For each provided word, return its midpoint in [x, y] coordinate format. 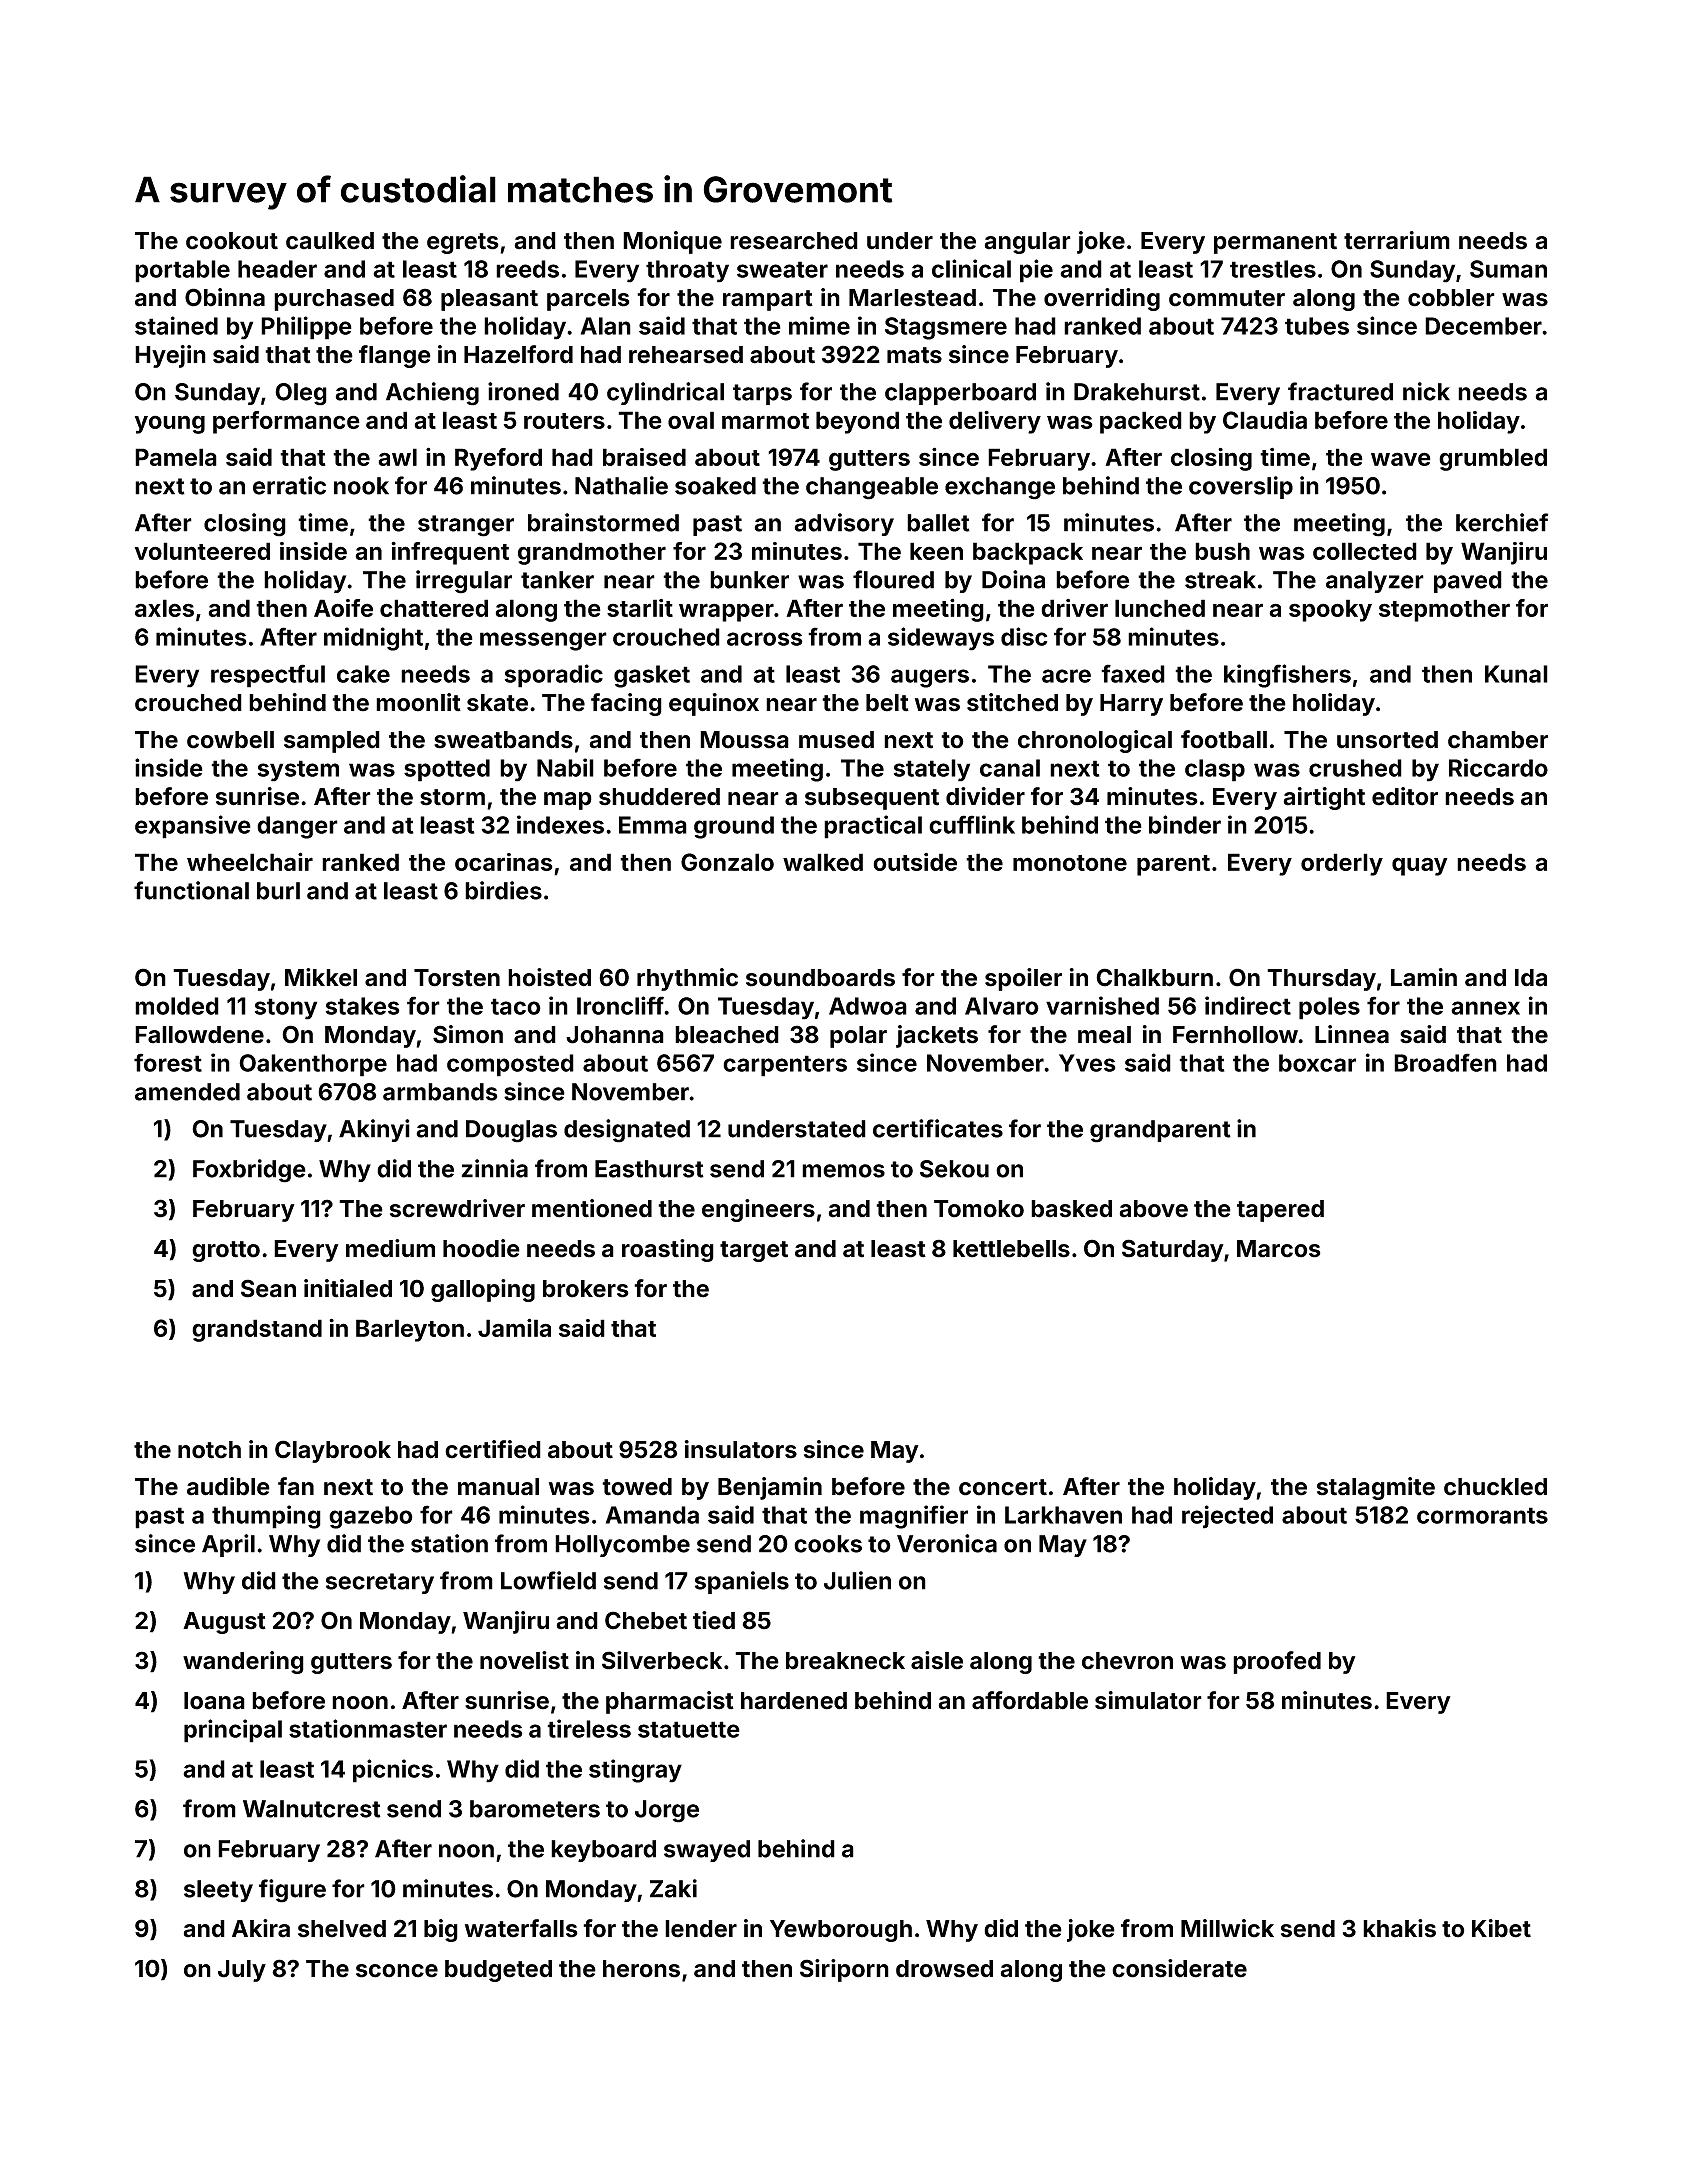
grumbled [1493, 459]
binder [1185, 824]
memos [843, 1171]
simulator [1148, 1700]
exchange [1000, 488]
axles [164, 608]
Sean [268, 1288]
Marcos [1279, 1249]
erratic [289, 485]
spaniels [742, 1582]
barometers [535, 1809]
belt [887, 703]
